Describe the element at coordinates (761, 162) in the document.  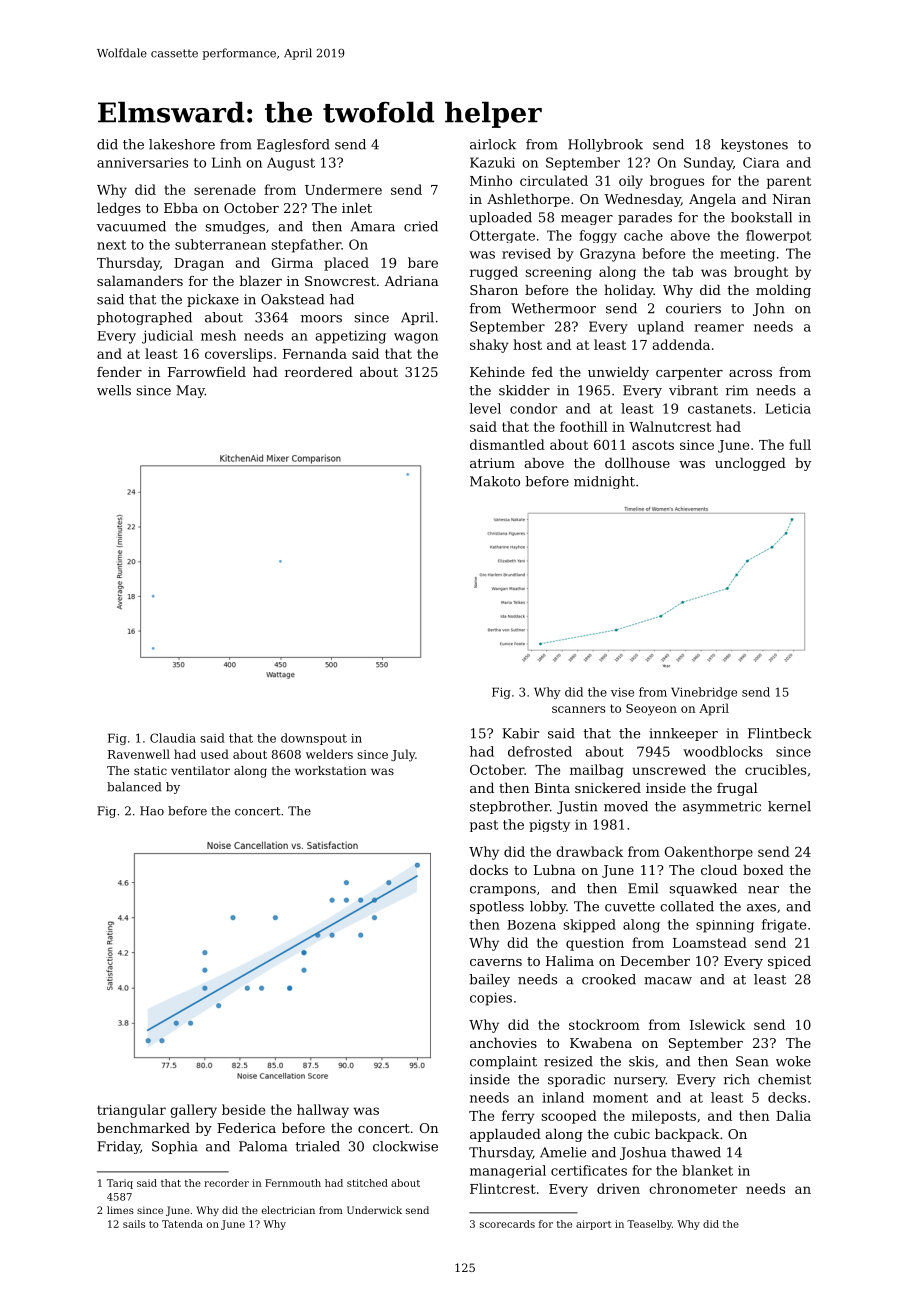
I see `Ciara` at that location.
